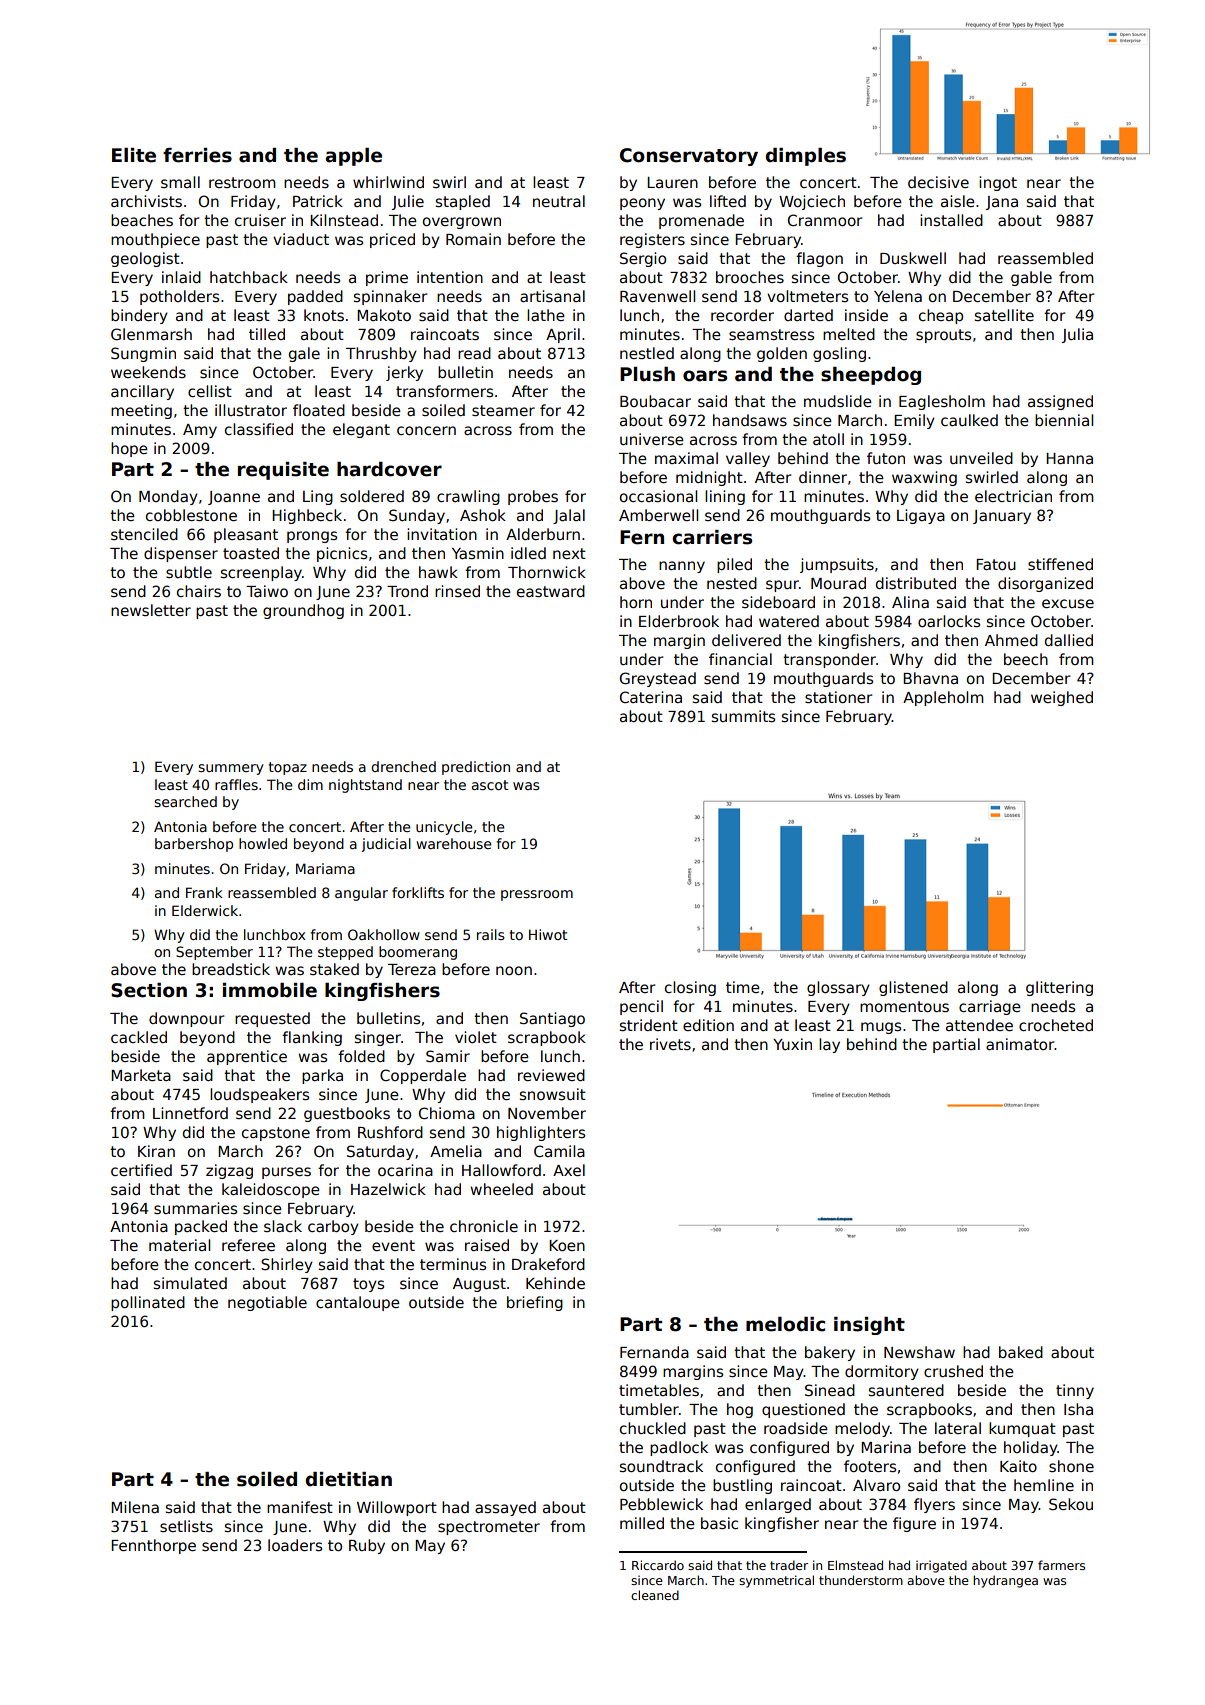 This image has height=1705, width=1205. I want to click on Milena, so click(135, 1507).
